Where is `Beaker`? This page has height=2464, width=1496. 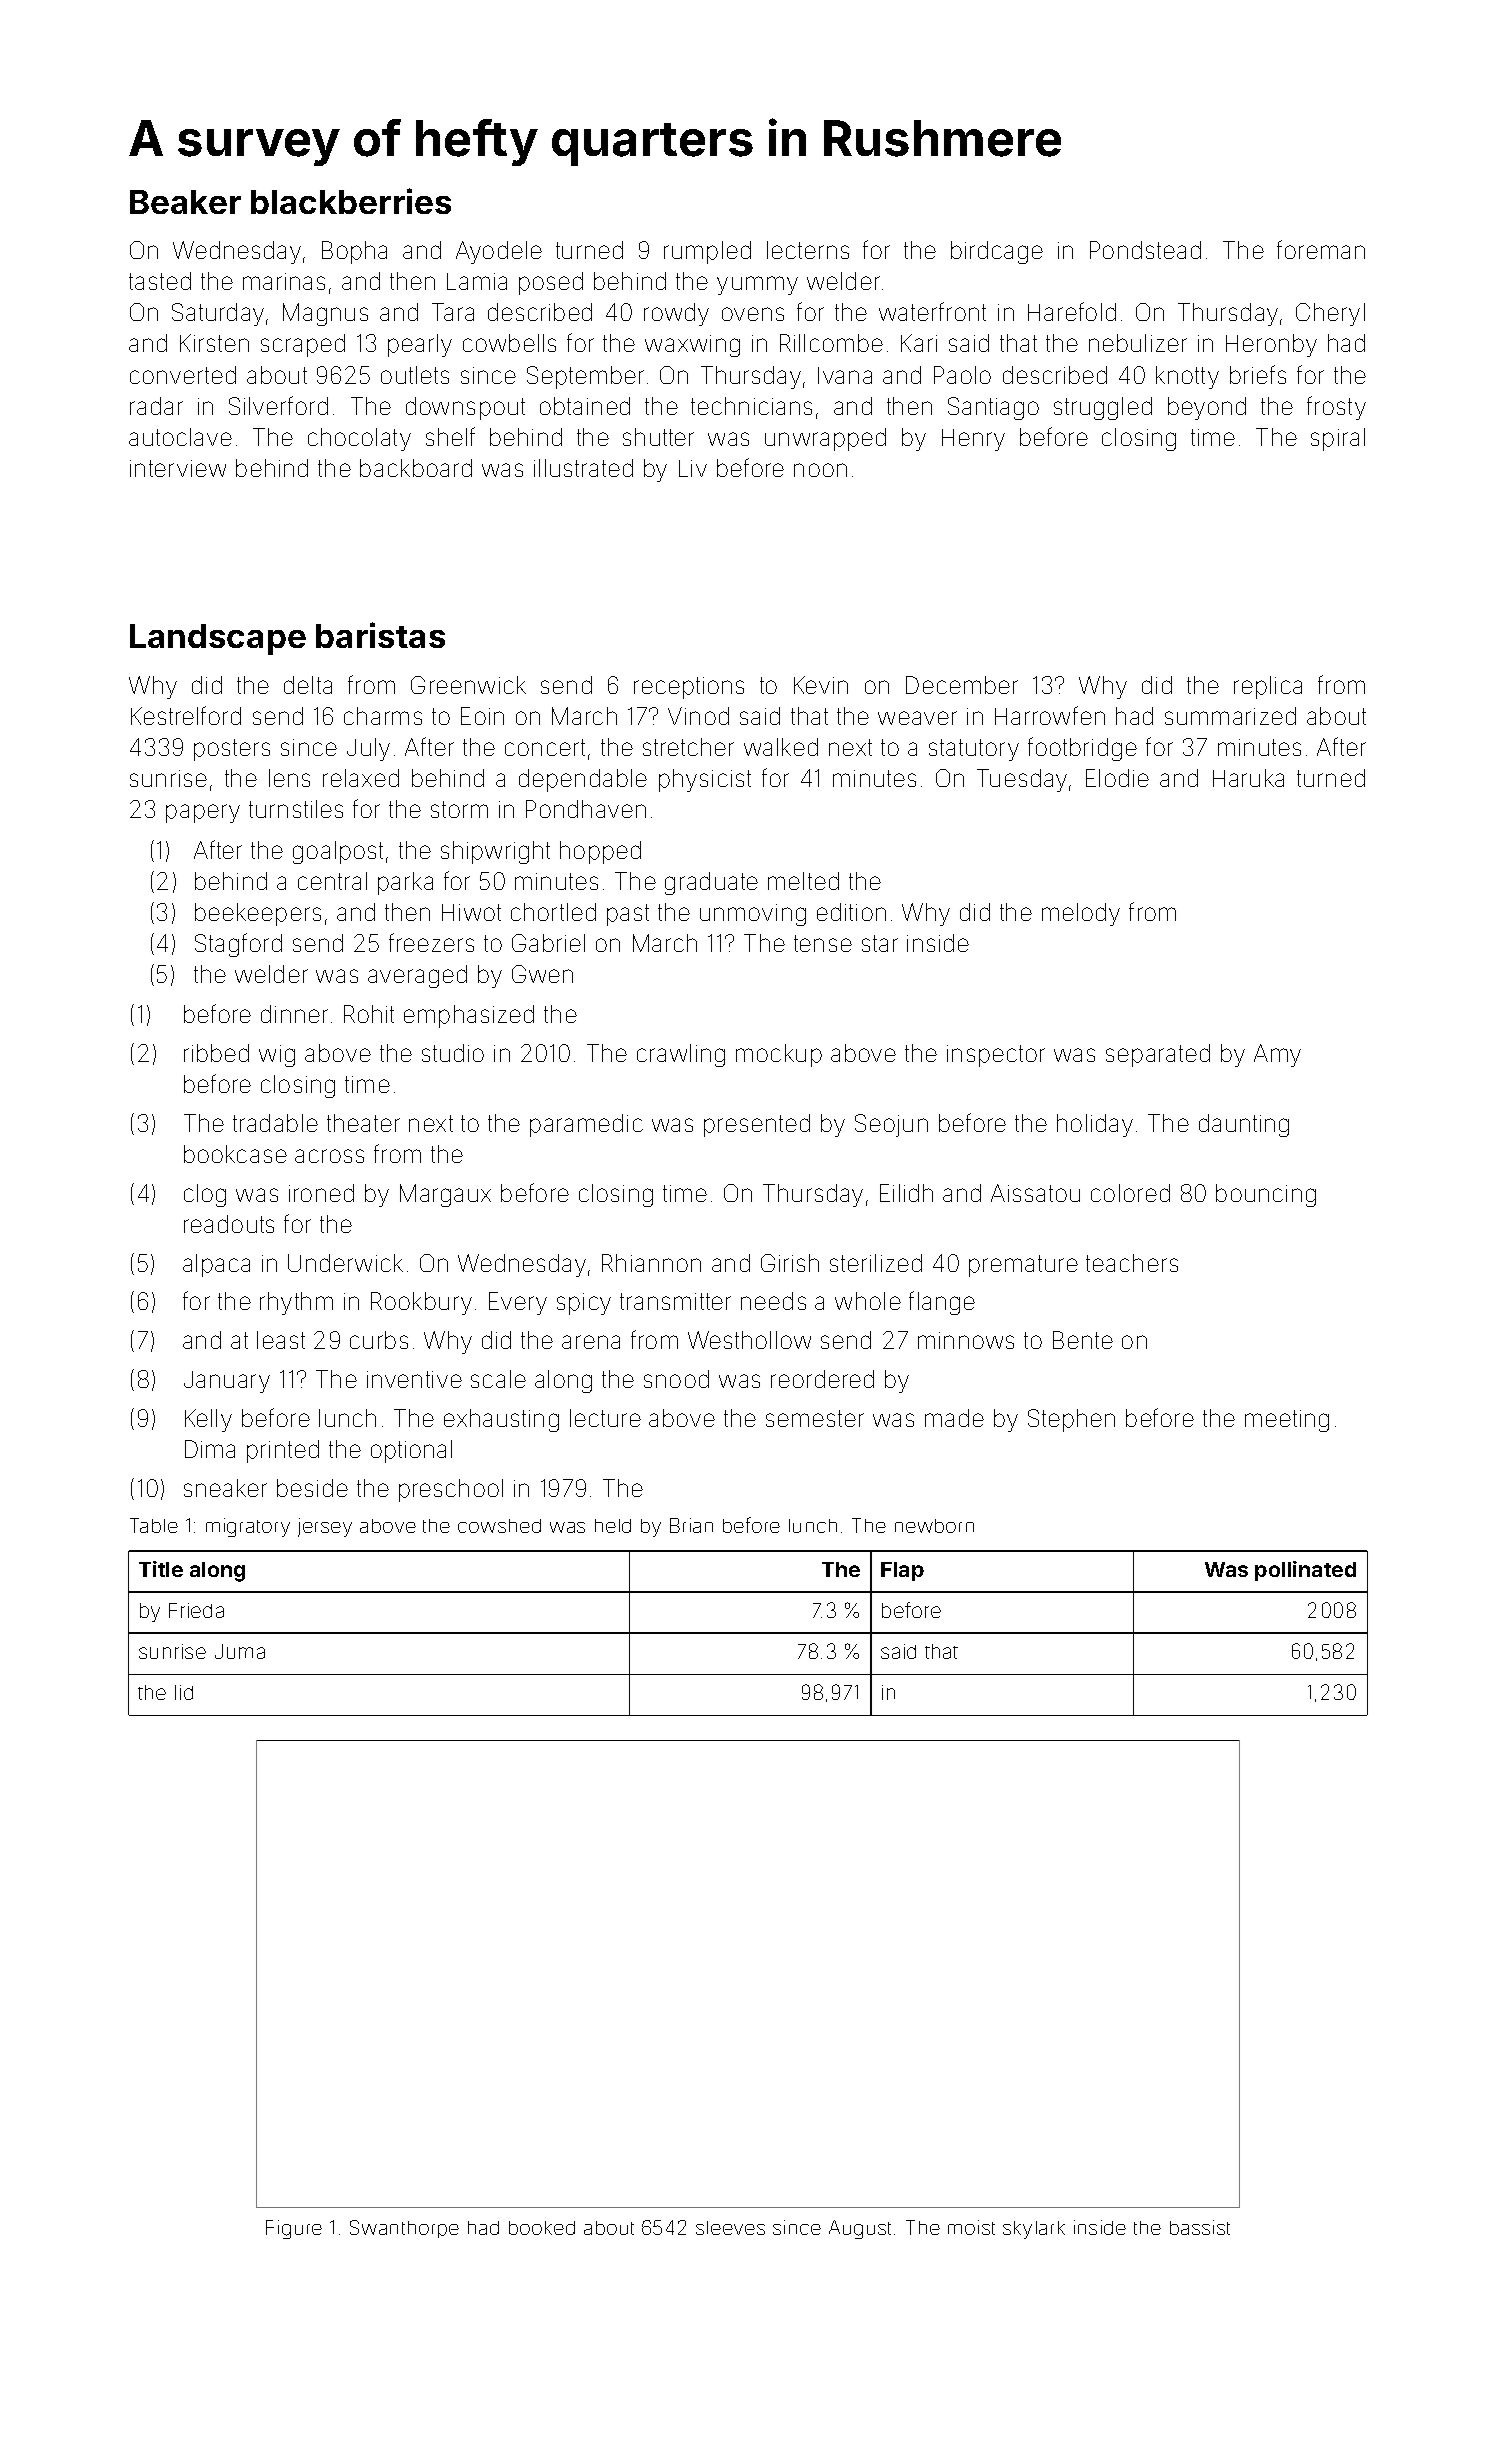 Beaker is located at coordinates (185, 202).
